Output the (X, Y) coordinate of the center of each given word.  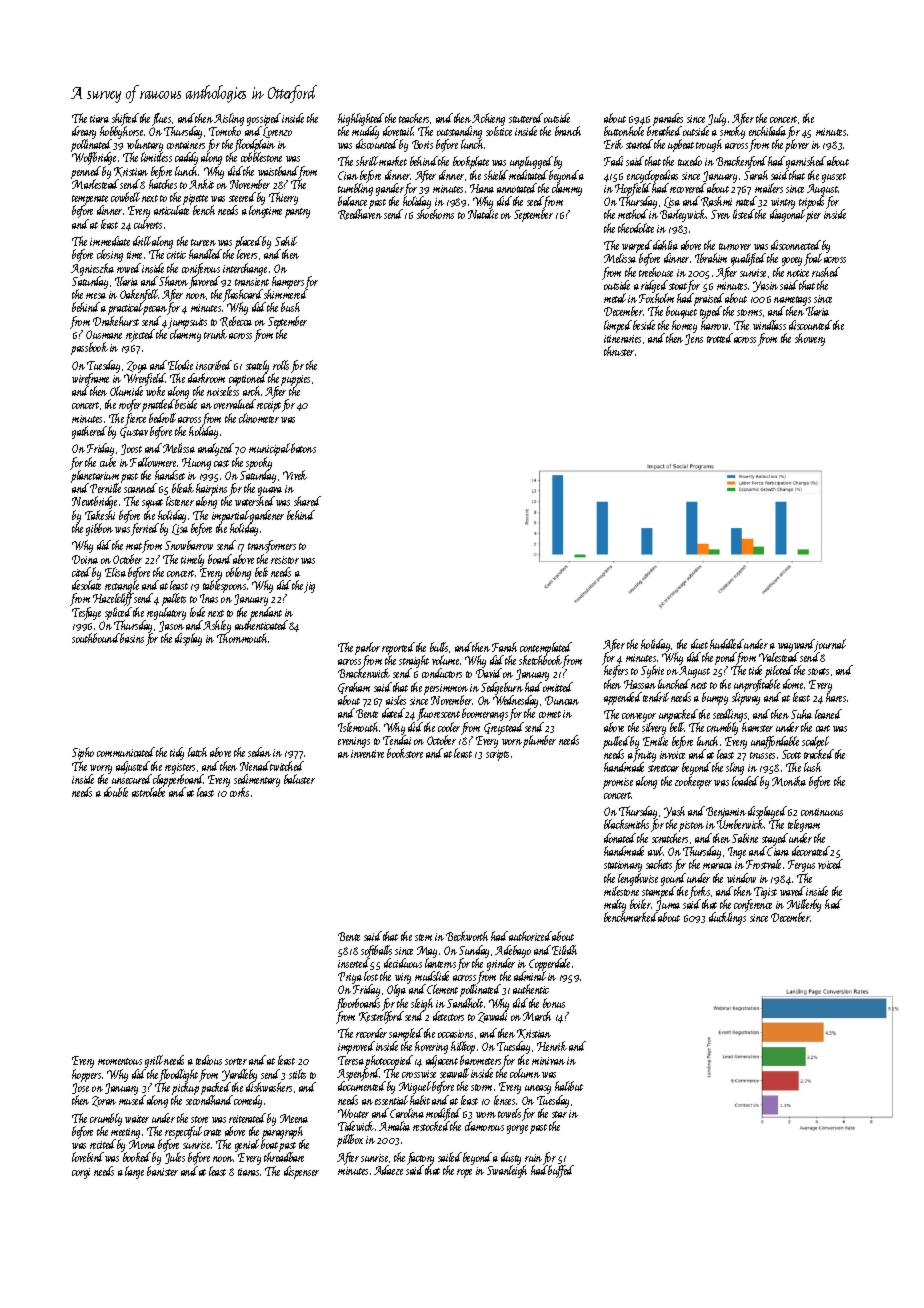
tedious (209, 1060)
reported (398, 649)
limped (618, 326)
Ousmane (104, 334)
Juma (668, 905)
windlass (769, 325)
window (741, 878)
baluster (299, 779)
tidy (177, 753)
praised (709, 300)
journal (830, 645)
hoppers (86, 1075)
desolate (86, 585)
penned (86, 172)
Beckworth (467, 936)
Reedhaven (360, 215)
